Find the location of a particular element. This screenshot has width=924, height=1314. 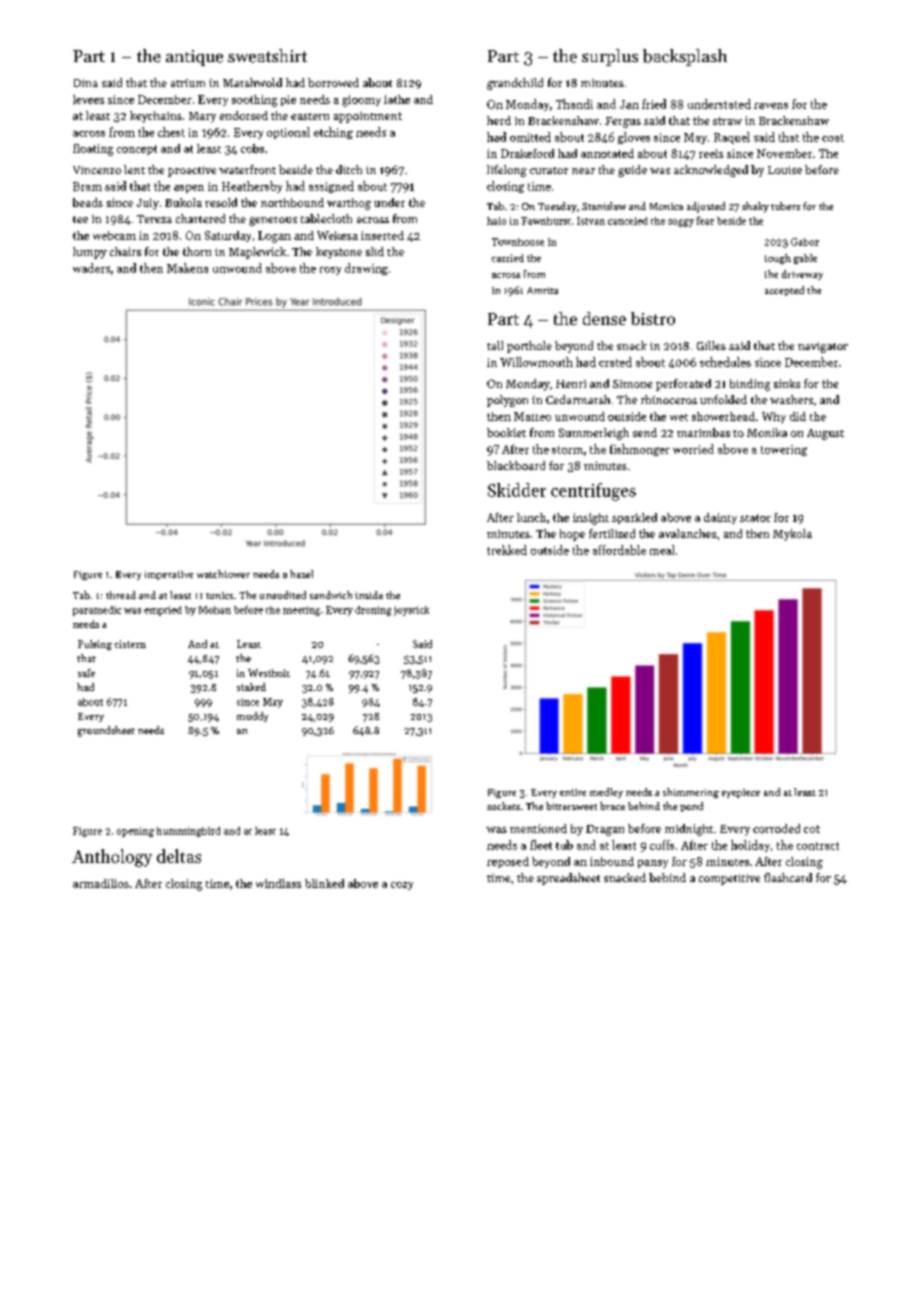

windlass is located at coordinates (278, 883).
